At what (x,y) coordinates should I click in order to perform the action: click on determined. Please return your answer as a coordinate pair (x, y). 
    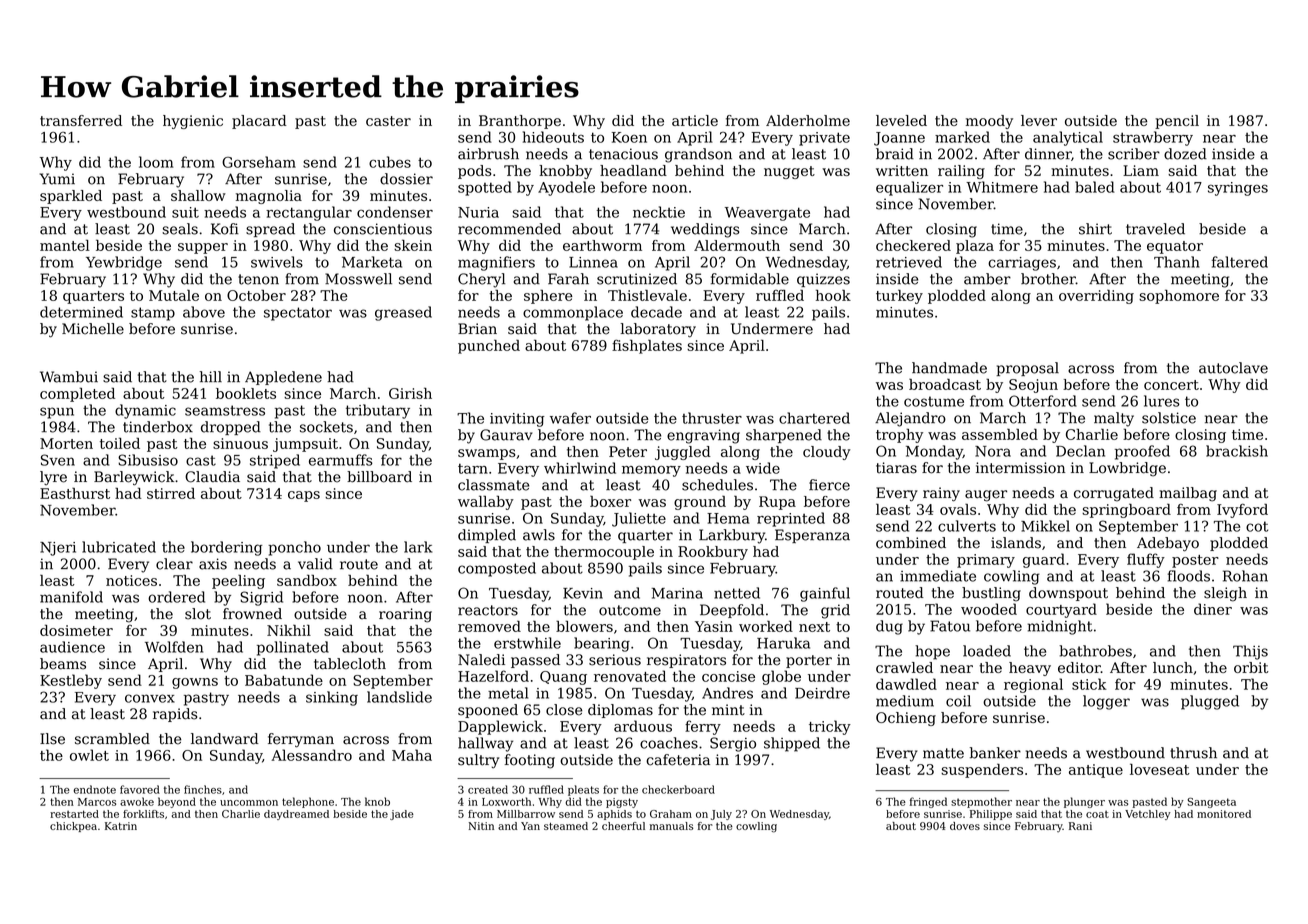
    Looking at the image, I should click on (81, 312).
